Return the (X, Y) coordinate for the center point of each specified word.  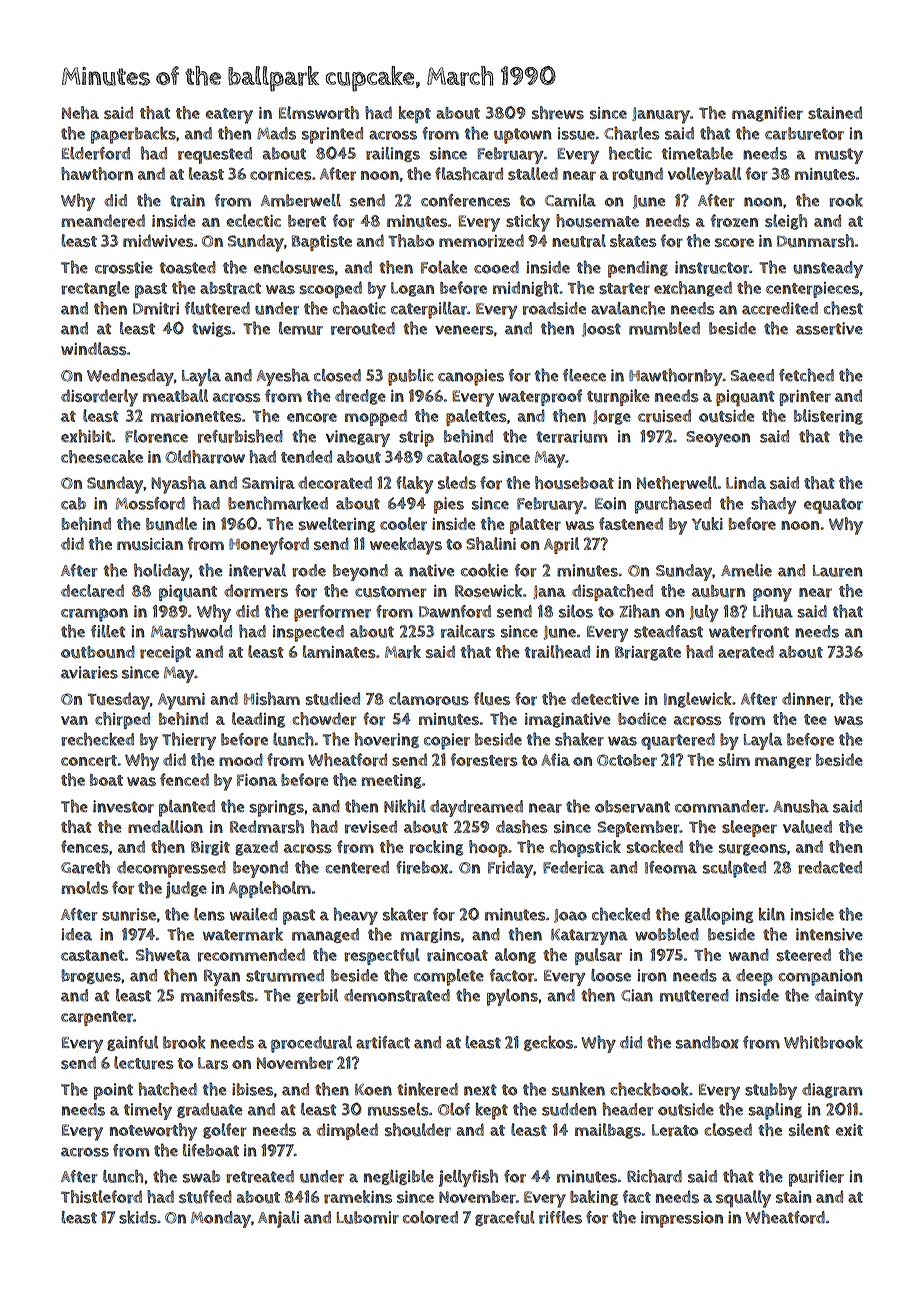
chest (843, 308)
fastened (631, 523)
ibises (252, 1089)
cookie (484, 570)
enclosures (294, 267)
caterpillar (429, 310)
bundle (171, 524)
